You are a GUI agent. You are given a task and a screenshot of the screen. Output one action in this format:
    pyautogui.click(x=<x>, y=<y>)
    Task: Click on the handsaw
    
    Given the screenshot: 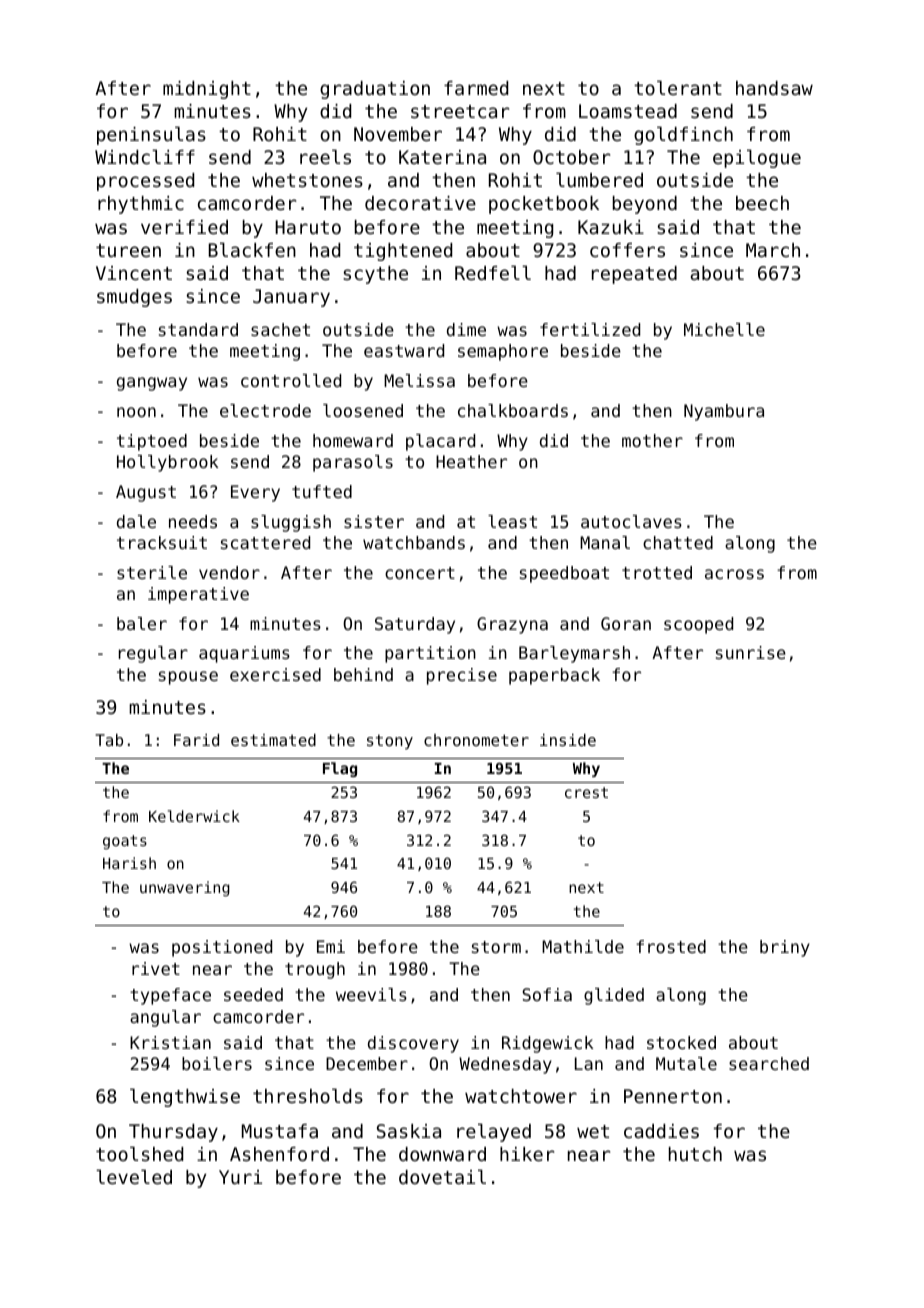 What is the action you would take?
    pyautogui.click(x=774, y=88)
